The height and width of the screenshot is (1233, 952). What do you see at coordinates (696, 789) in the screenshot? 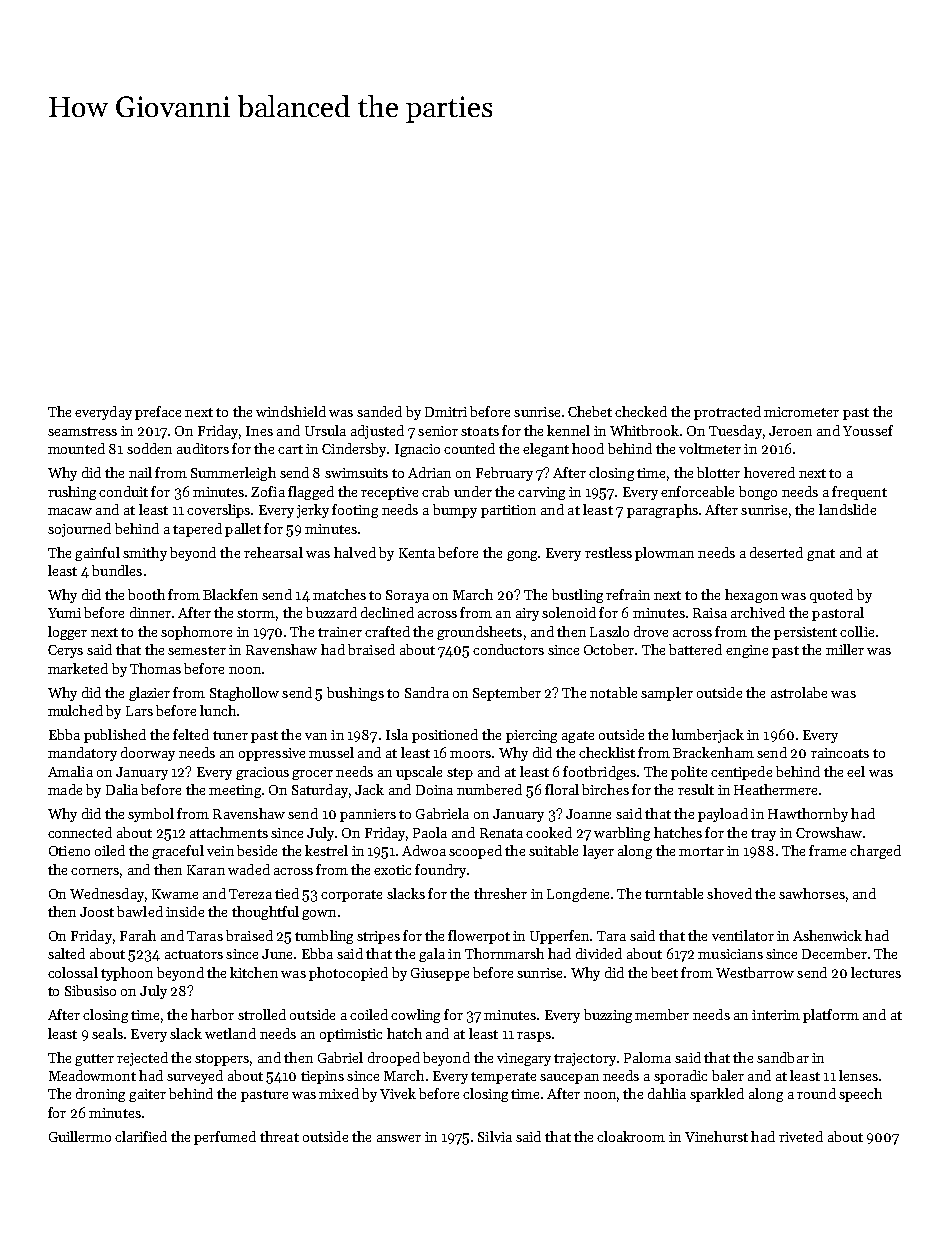
I see `result` at bounding box center [696, 789].
